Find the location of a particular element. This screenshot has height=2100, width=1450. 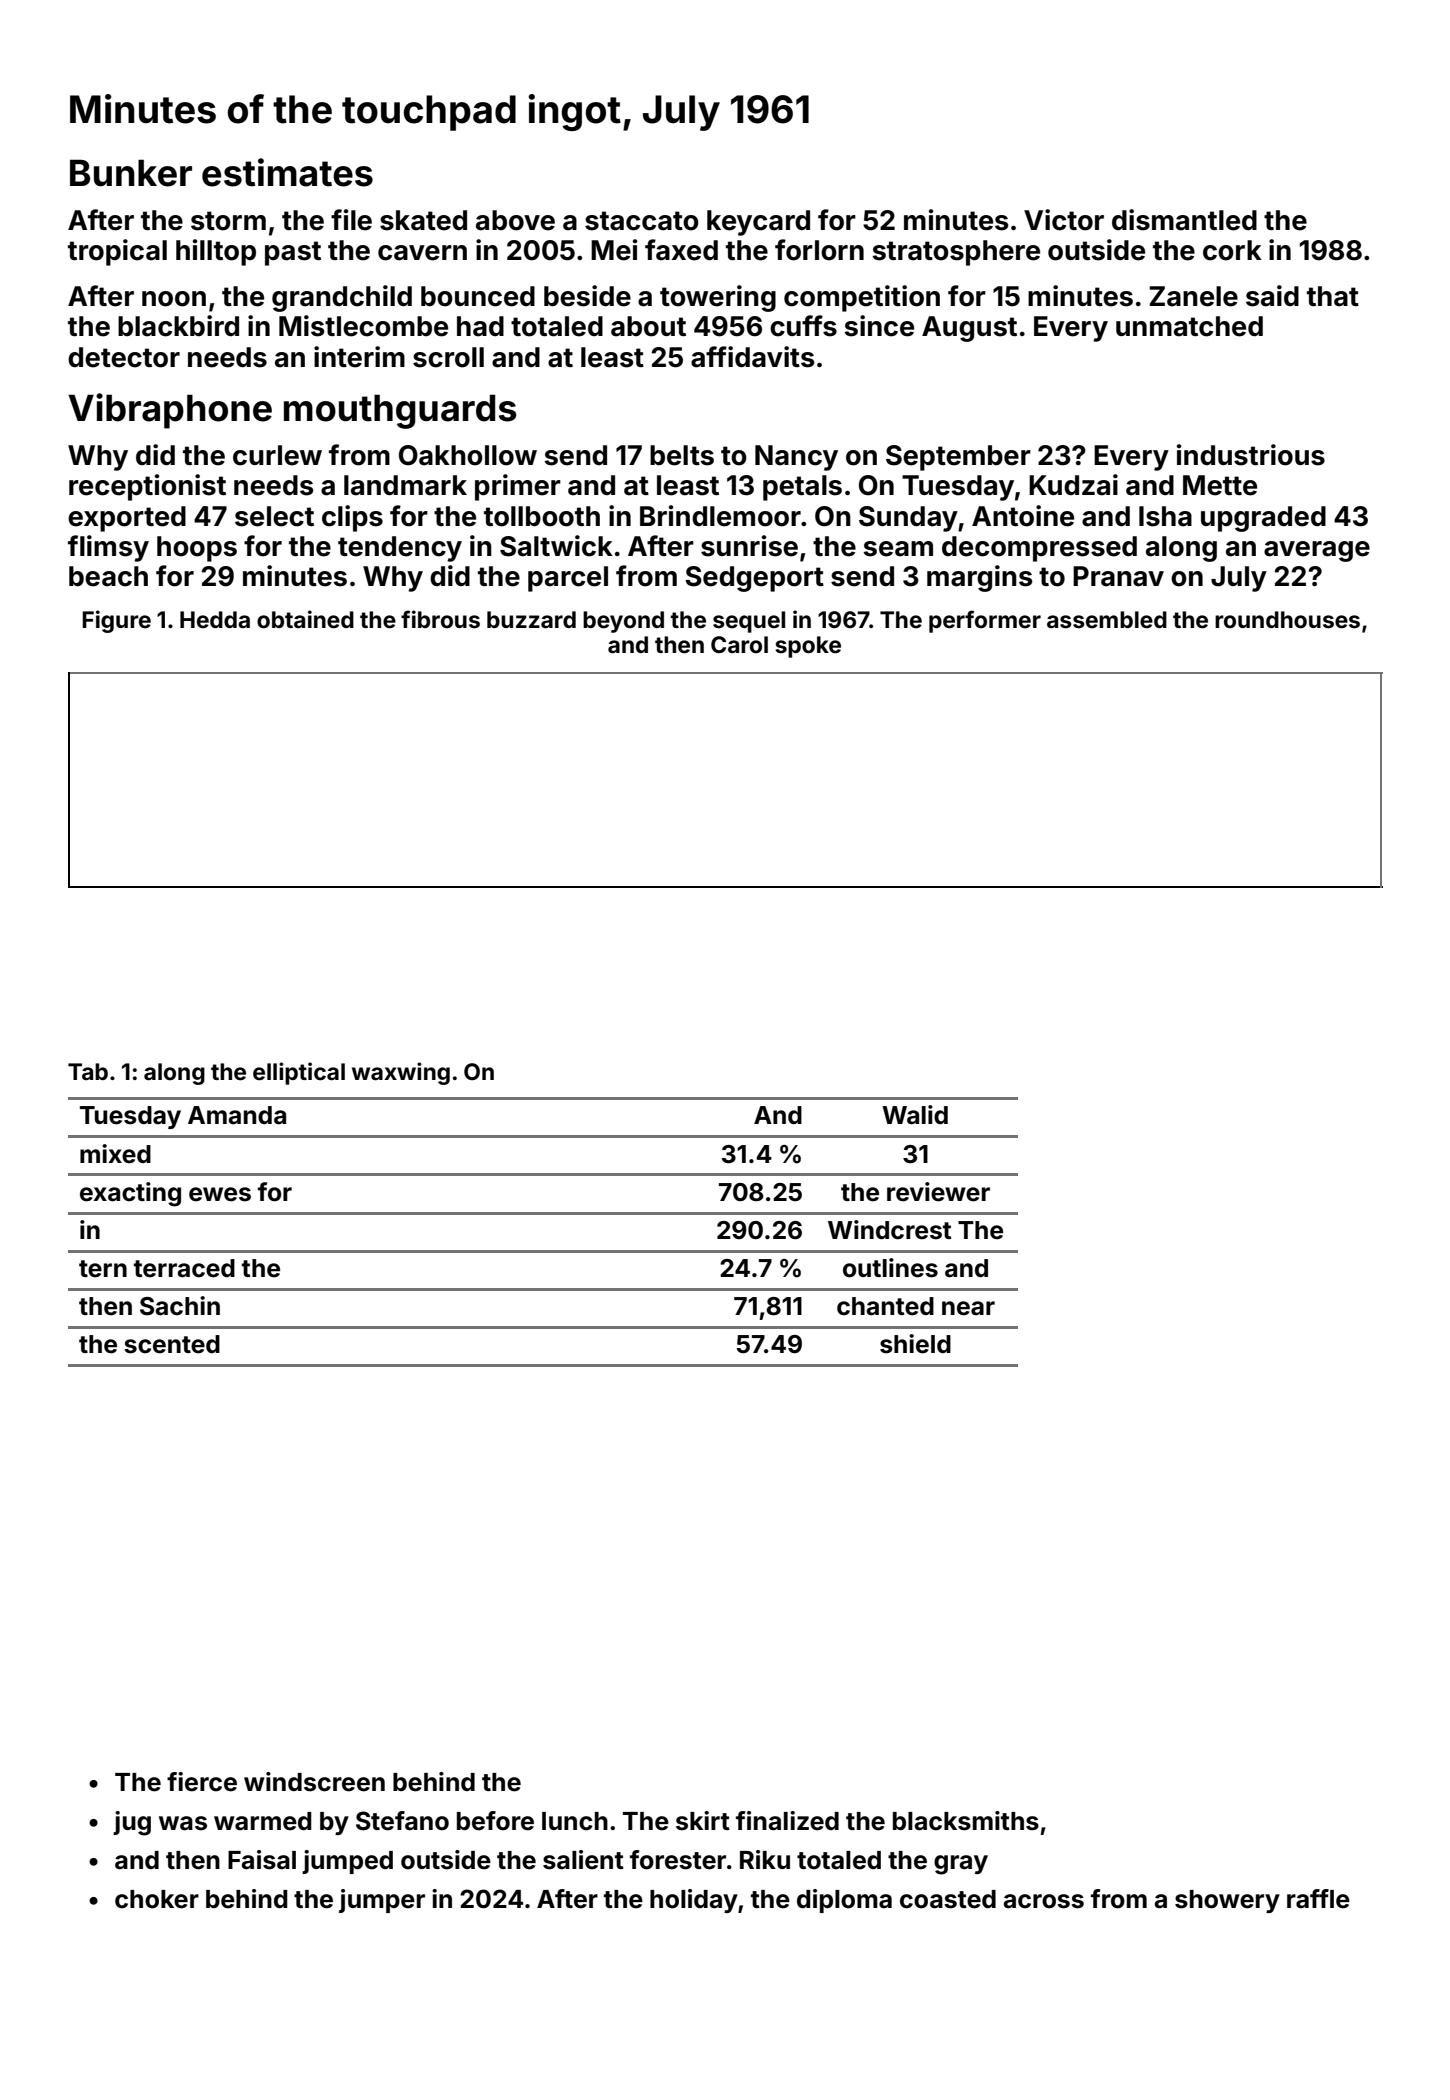

windscreen is located at coordinates (314, 1782).
